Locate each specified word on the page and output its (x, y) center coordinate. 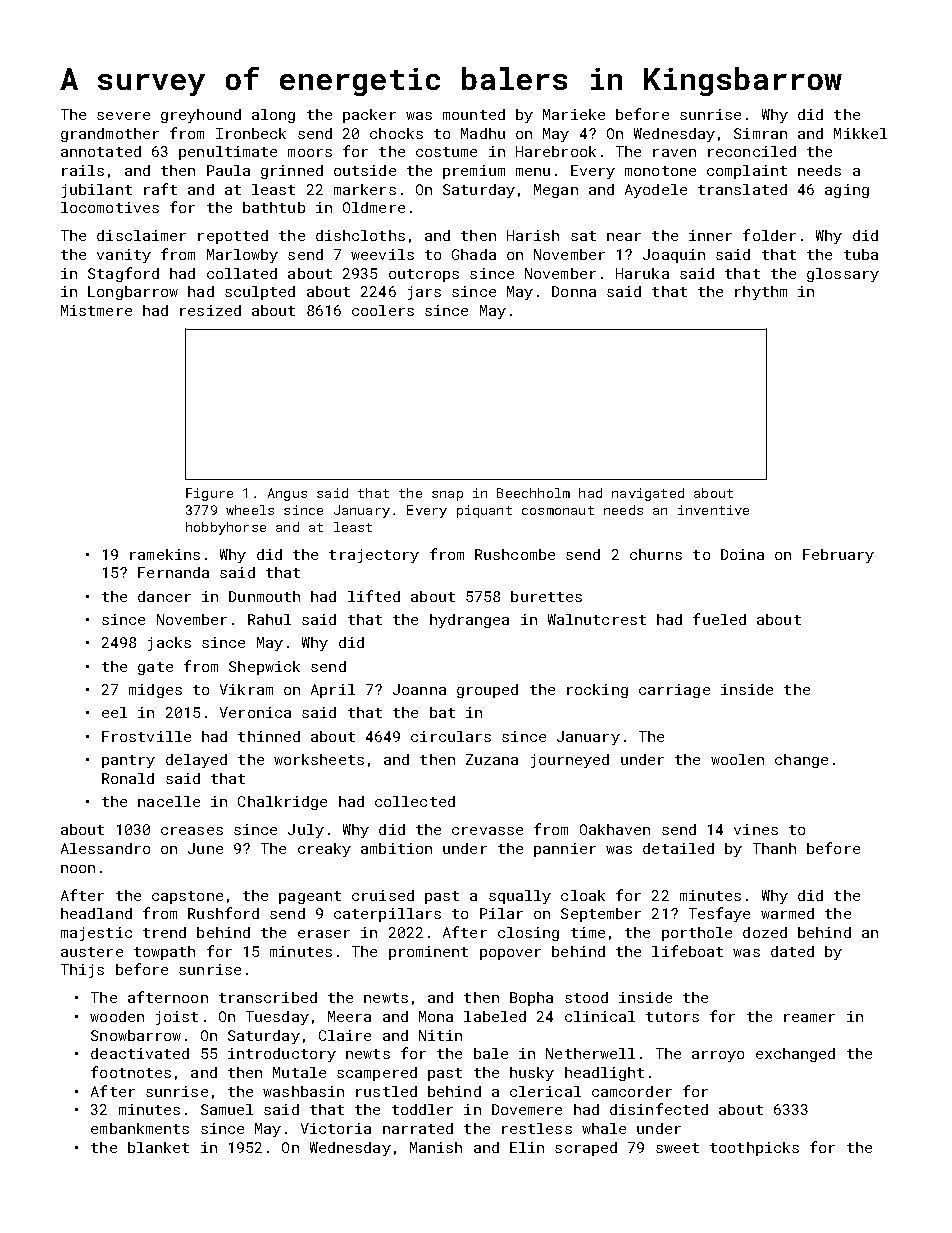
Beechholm (533, 493)
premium (474, 172)
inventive (713, 510)
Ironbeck (251, 133)
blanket (158, 1147)
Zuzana (492, 759)
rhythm (761, 293)
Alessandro (105, 848)
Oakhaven (615, 829)
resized (210, 310)
